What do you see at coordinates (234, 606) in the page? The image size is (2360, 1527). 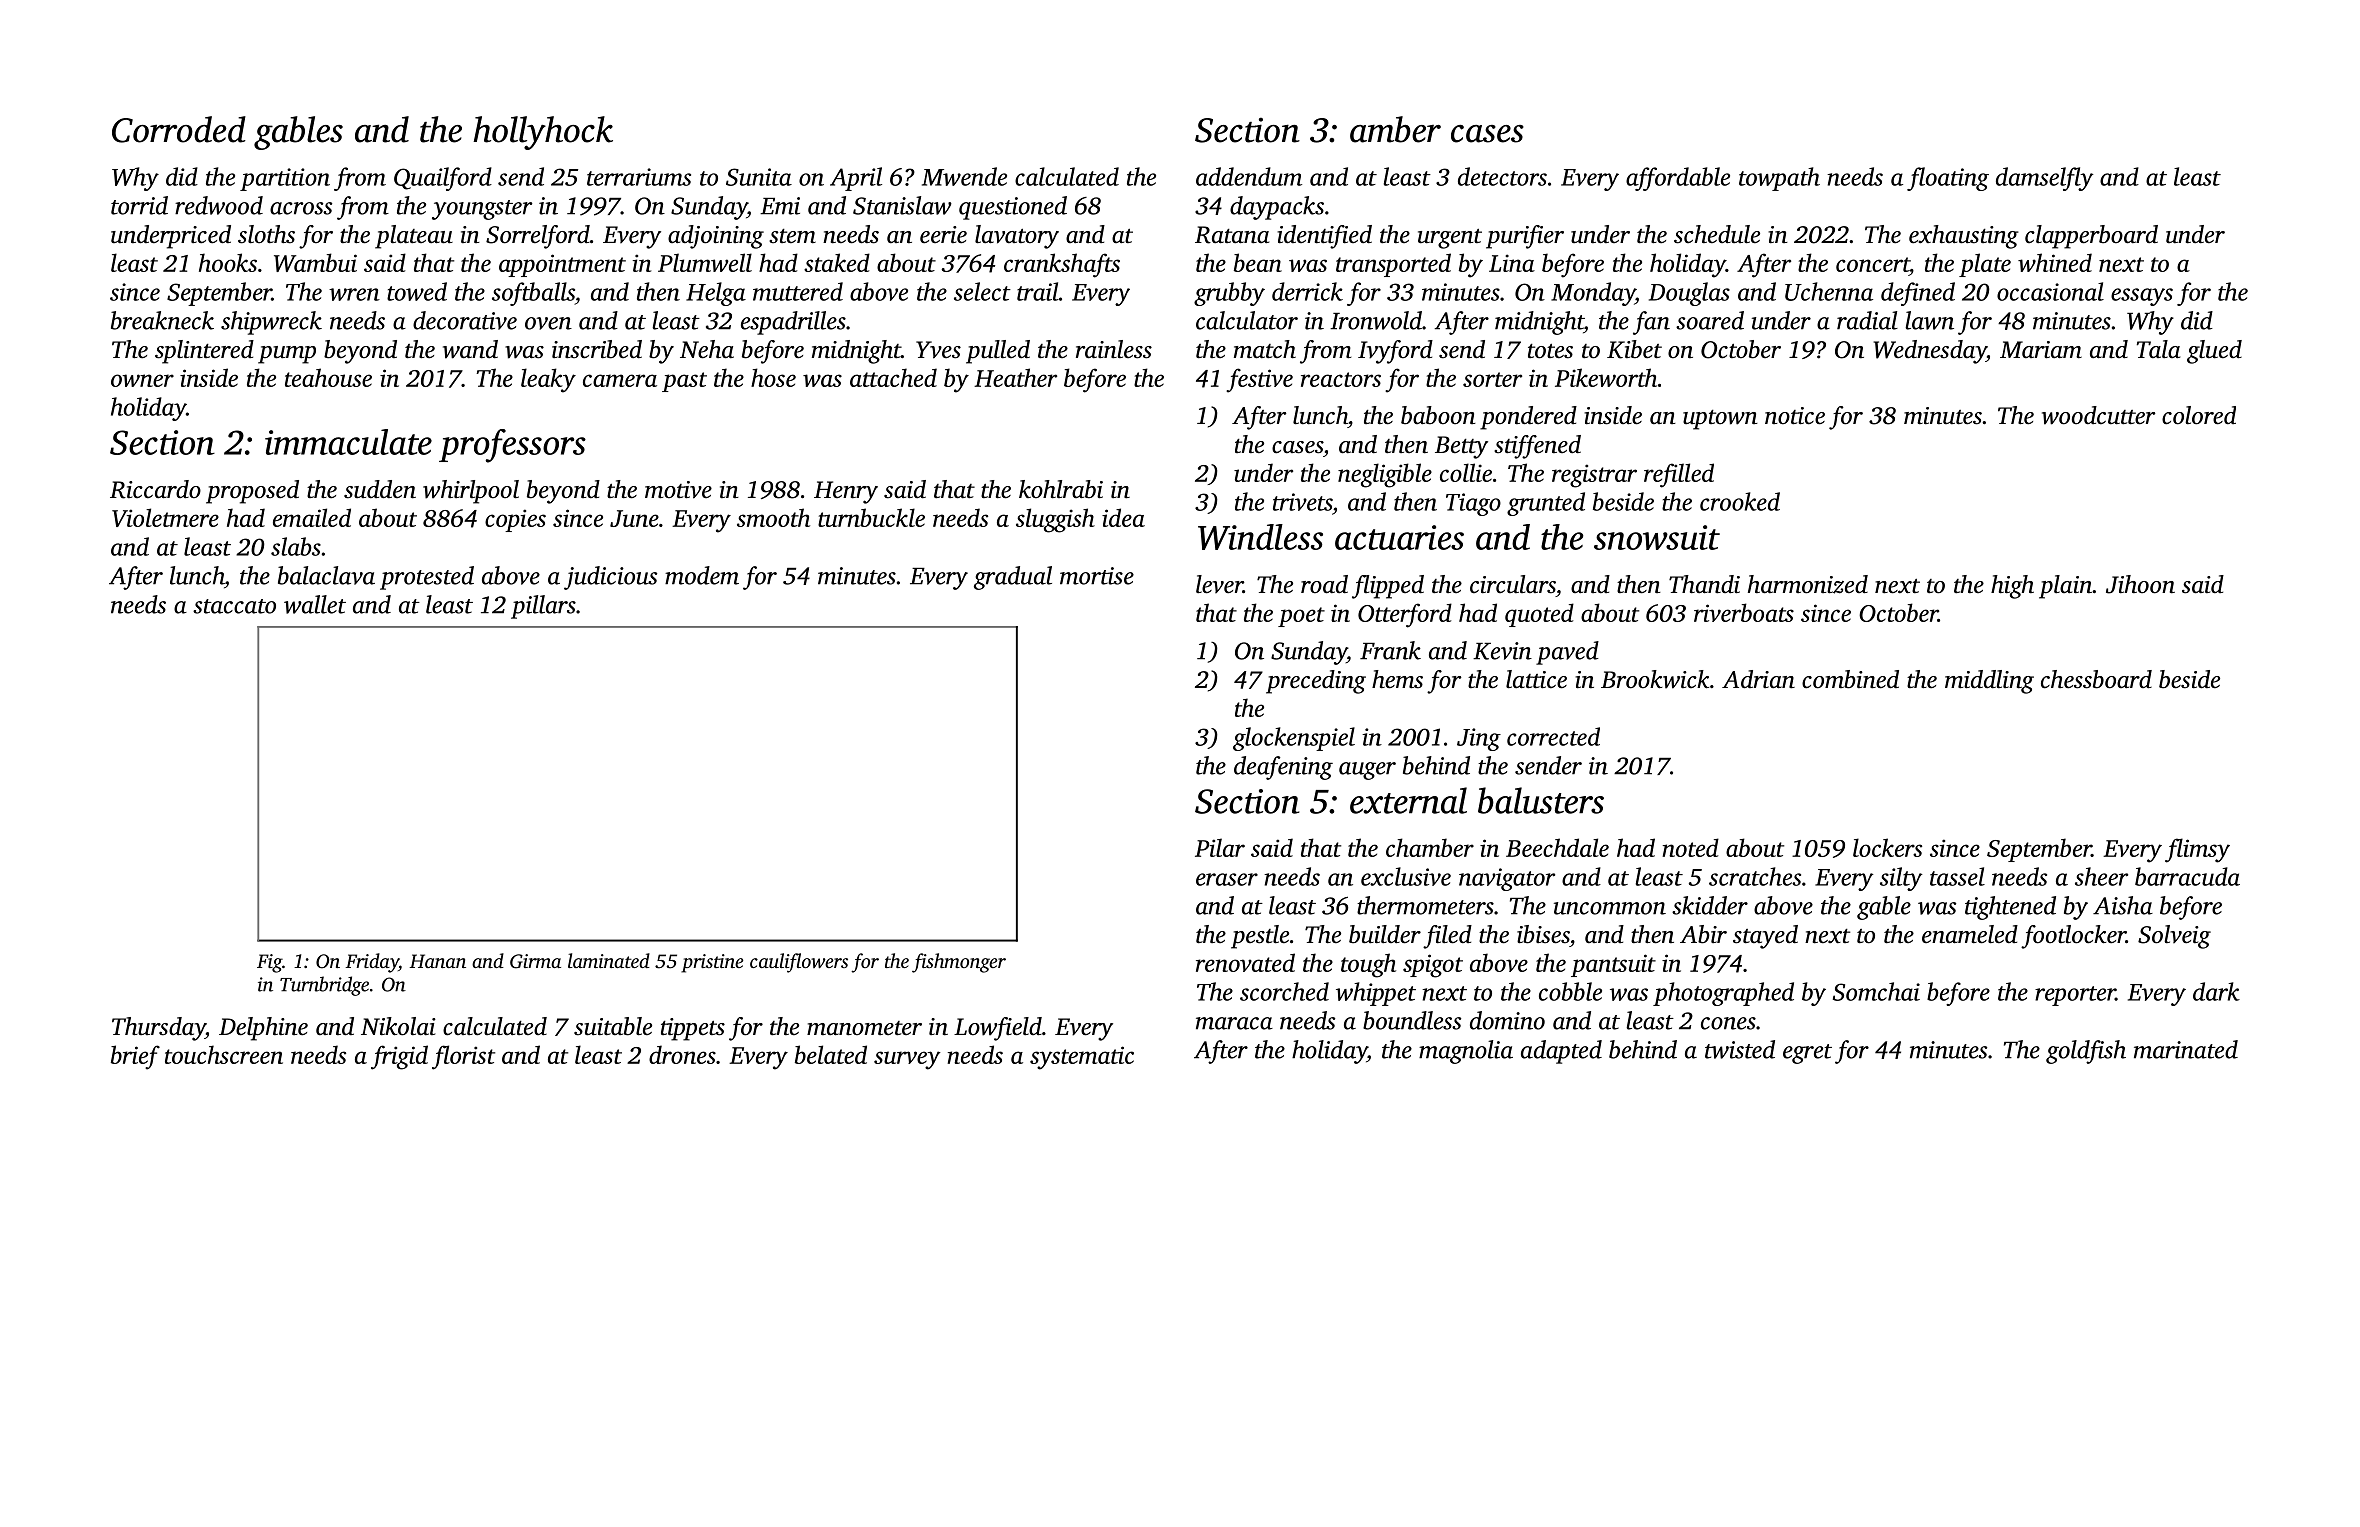 I see `staccato` at bounding box center [234, 606].
